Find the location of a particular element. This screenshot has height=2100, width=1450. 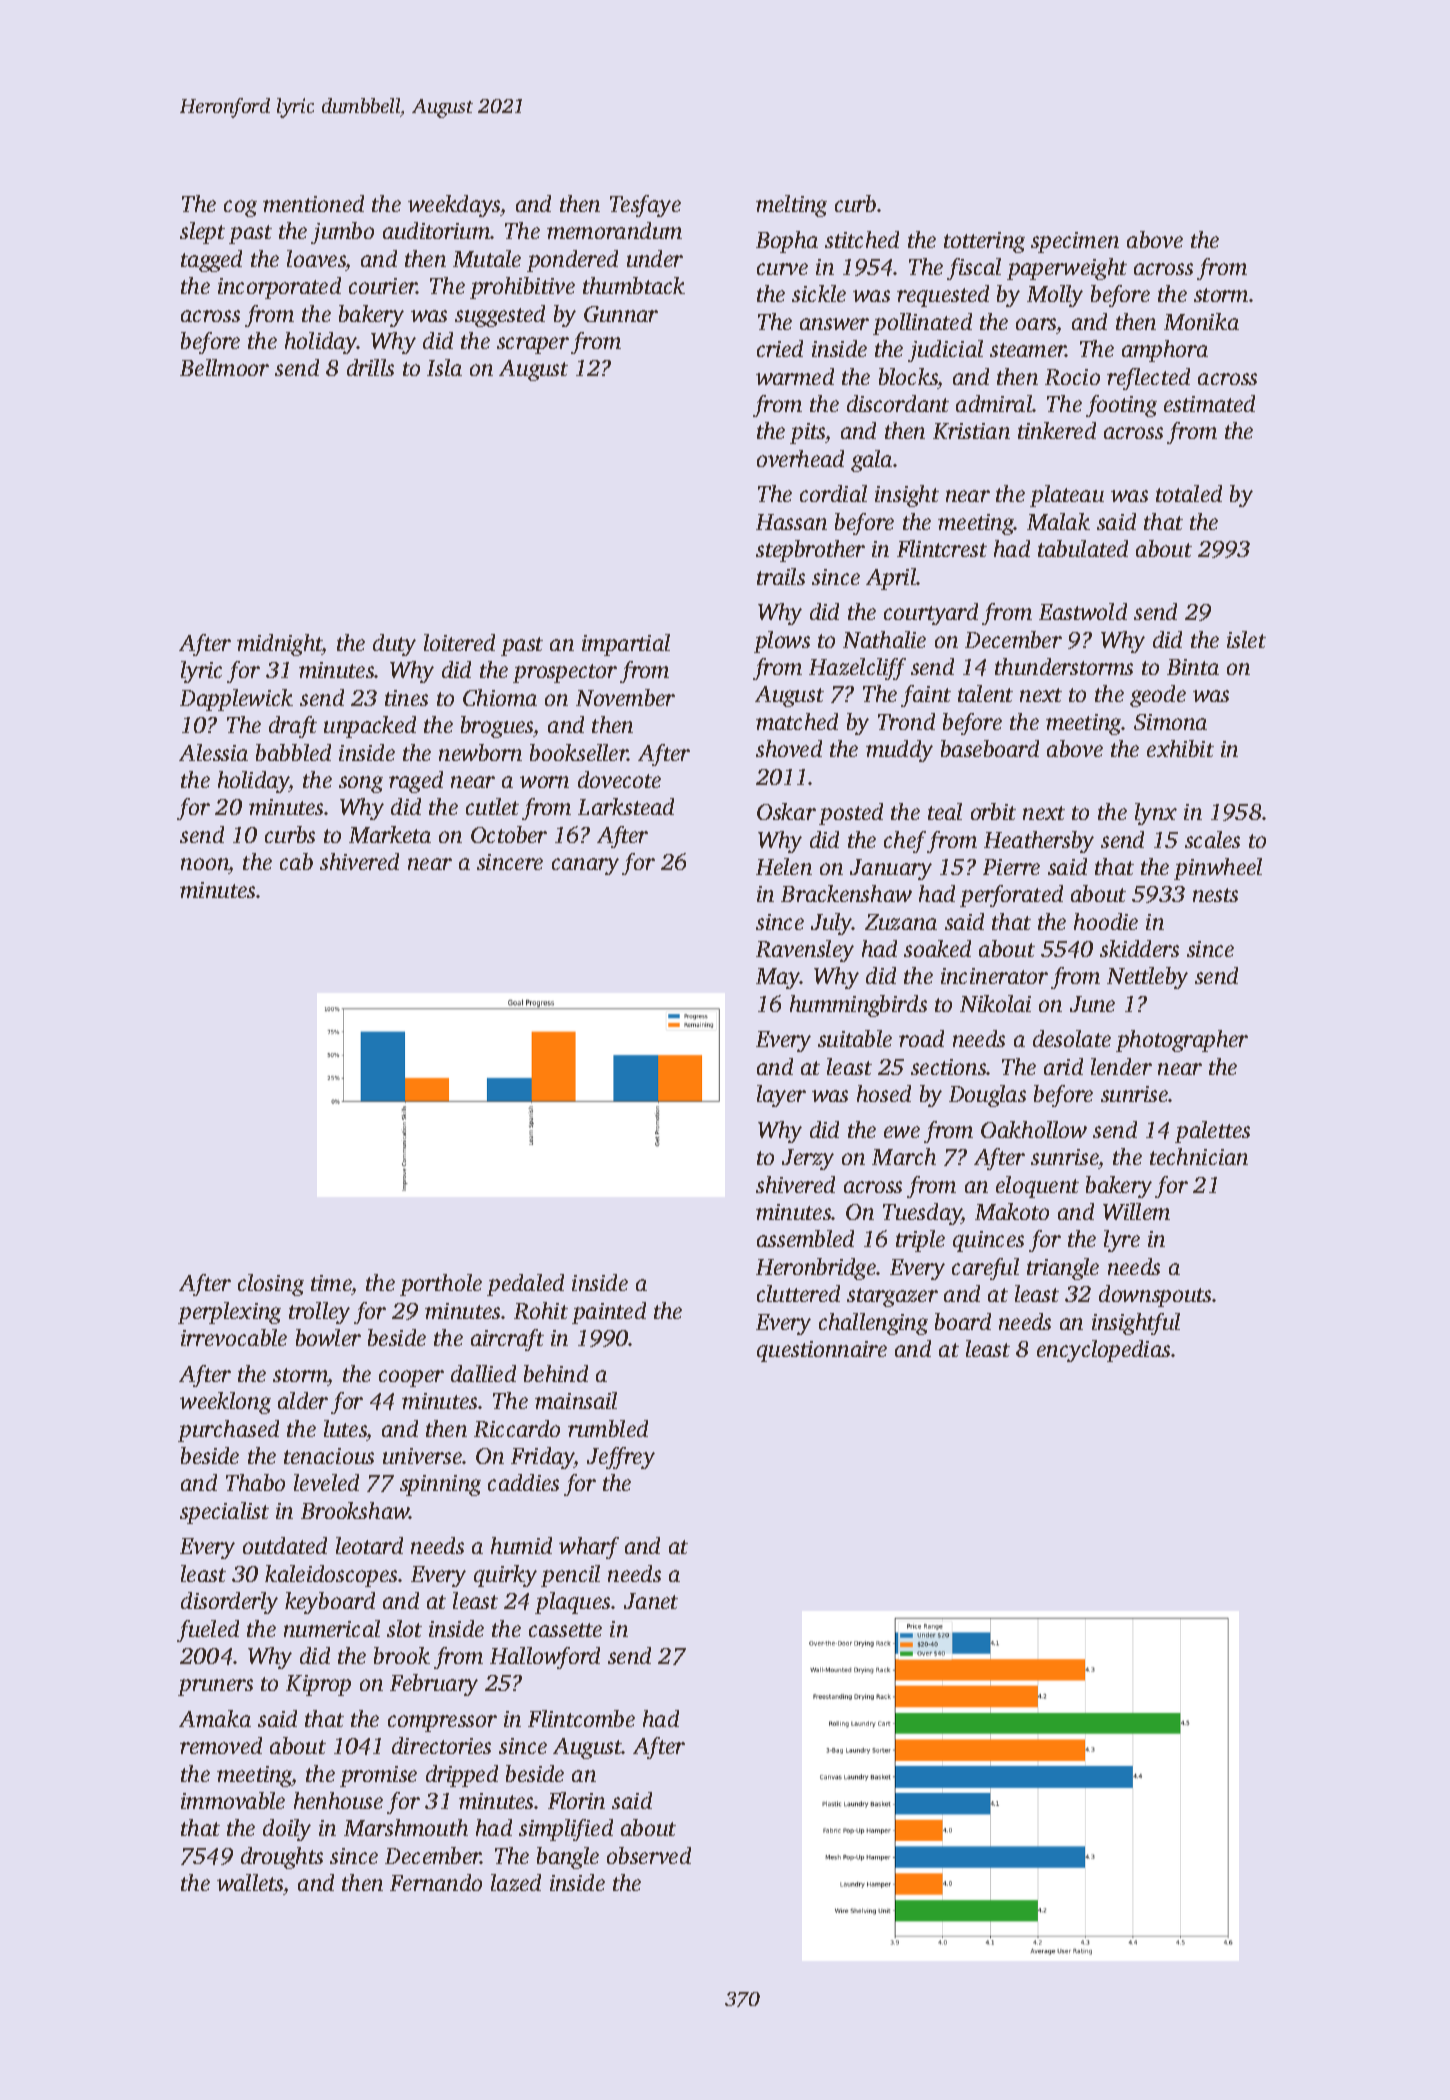

downspouts is located at coordinates (1156, 1296).
